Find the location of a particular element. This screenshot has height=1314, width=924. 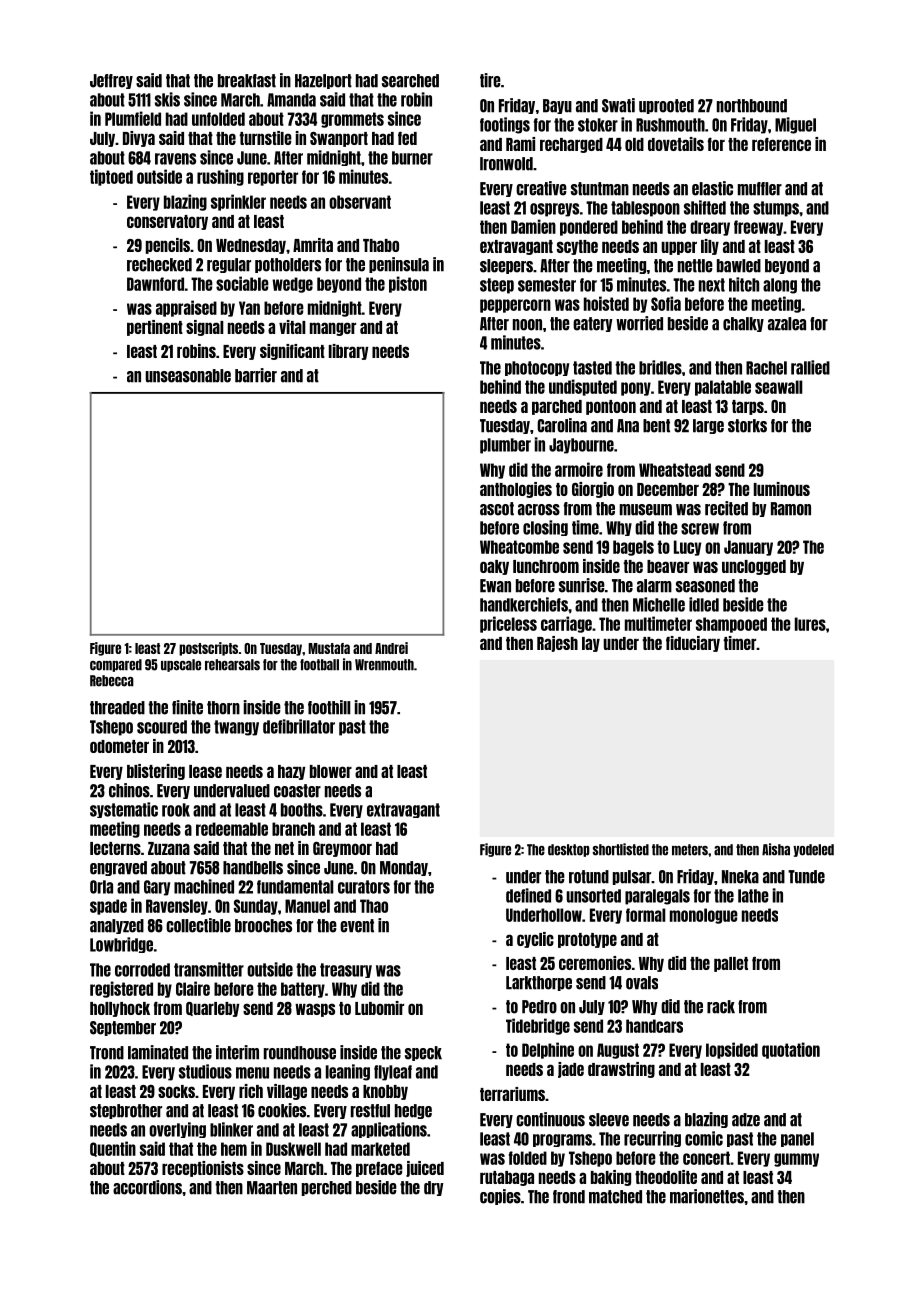

breakfast is located at coordinates (247, 81).
